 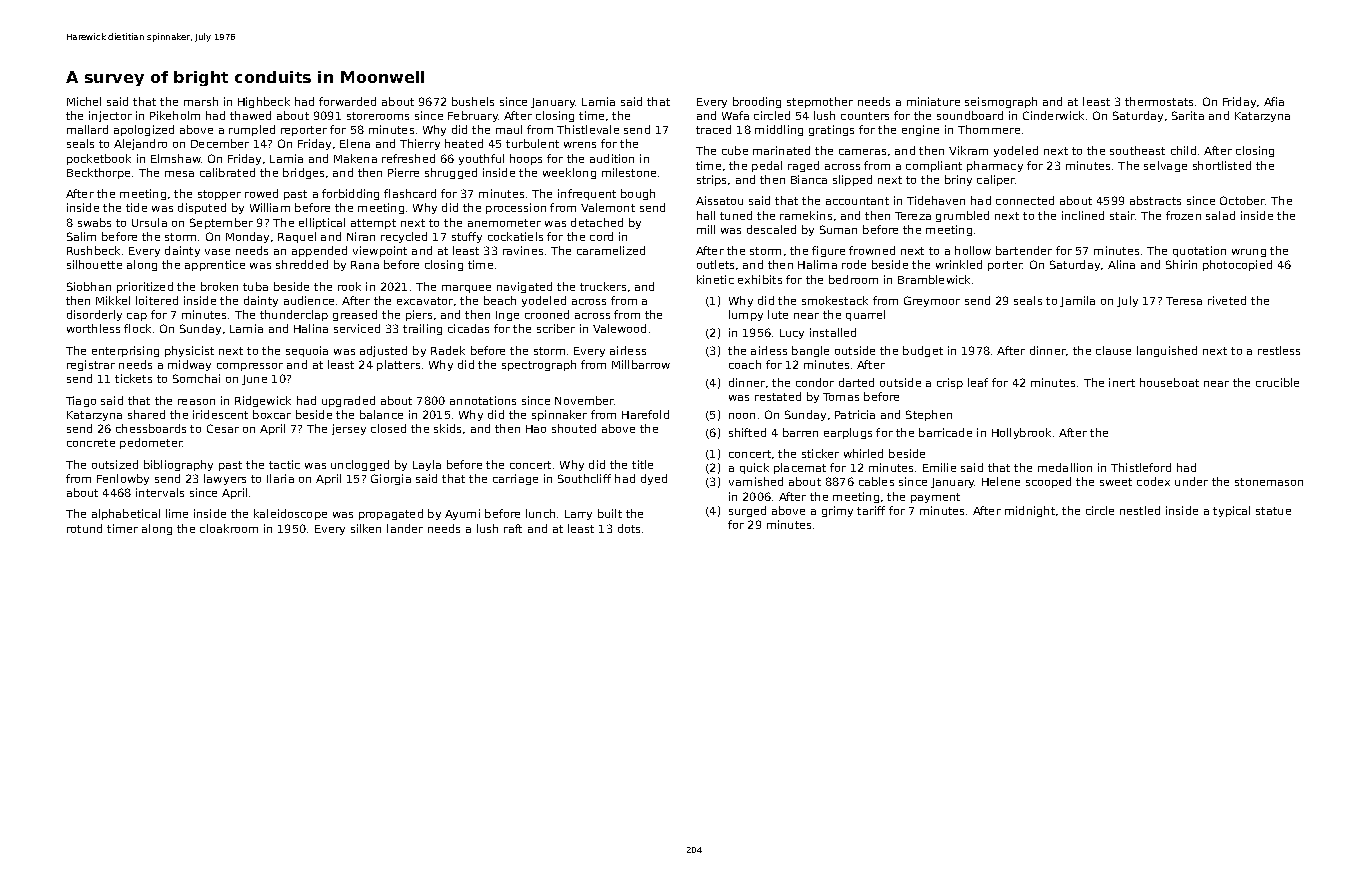 What do you see at coordinates (815, 382) in the screenshot?
I see `condor` at bounding box center [815, 382].
